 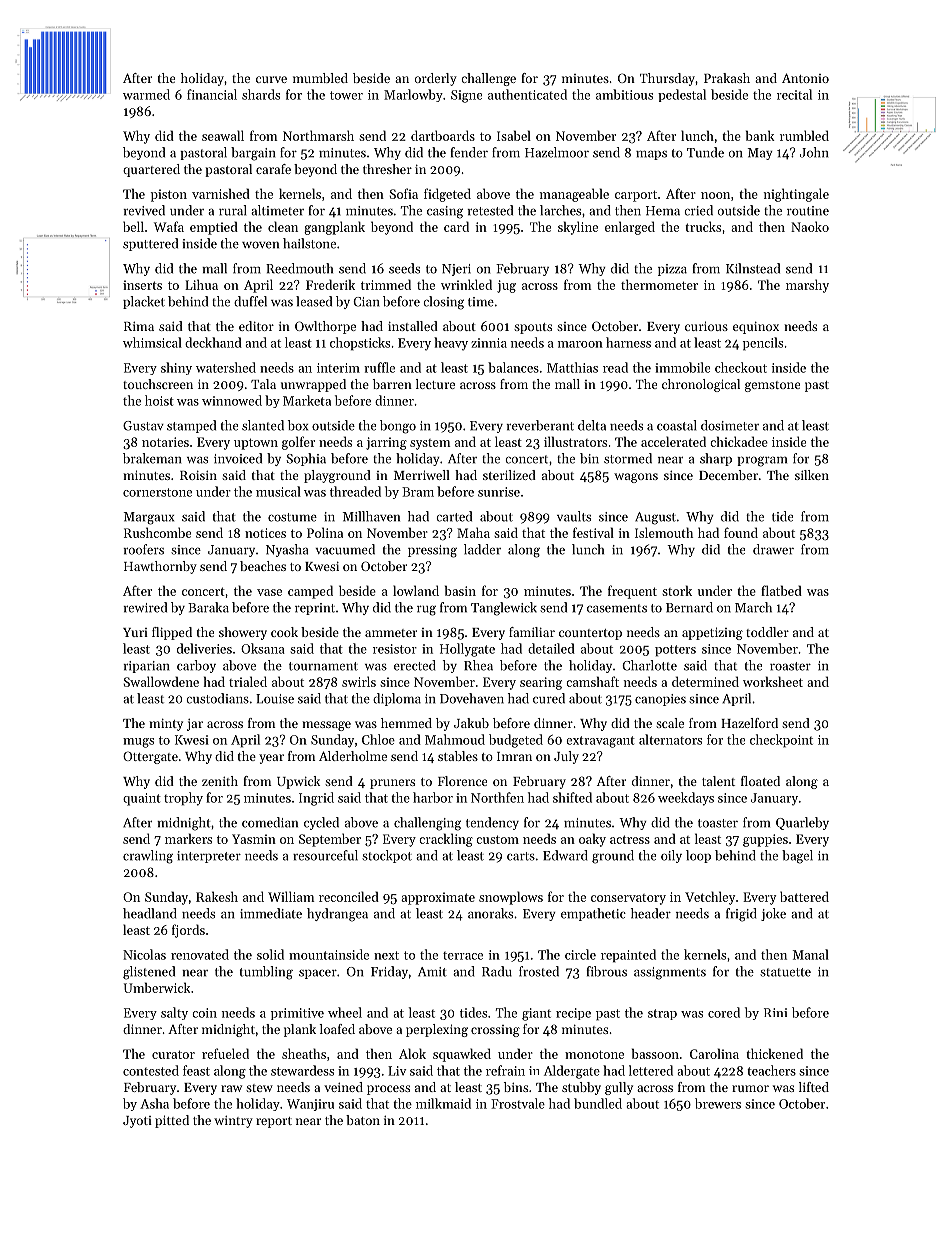 I want to click on orderly, so click(x=436, y=79).
